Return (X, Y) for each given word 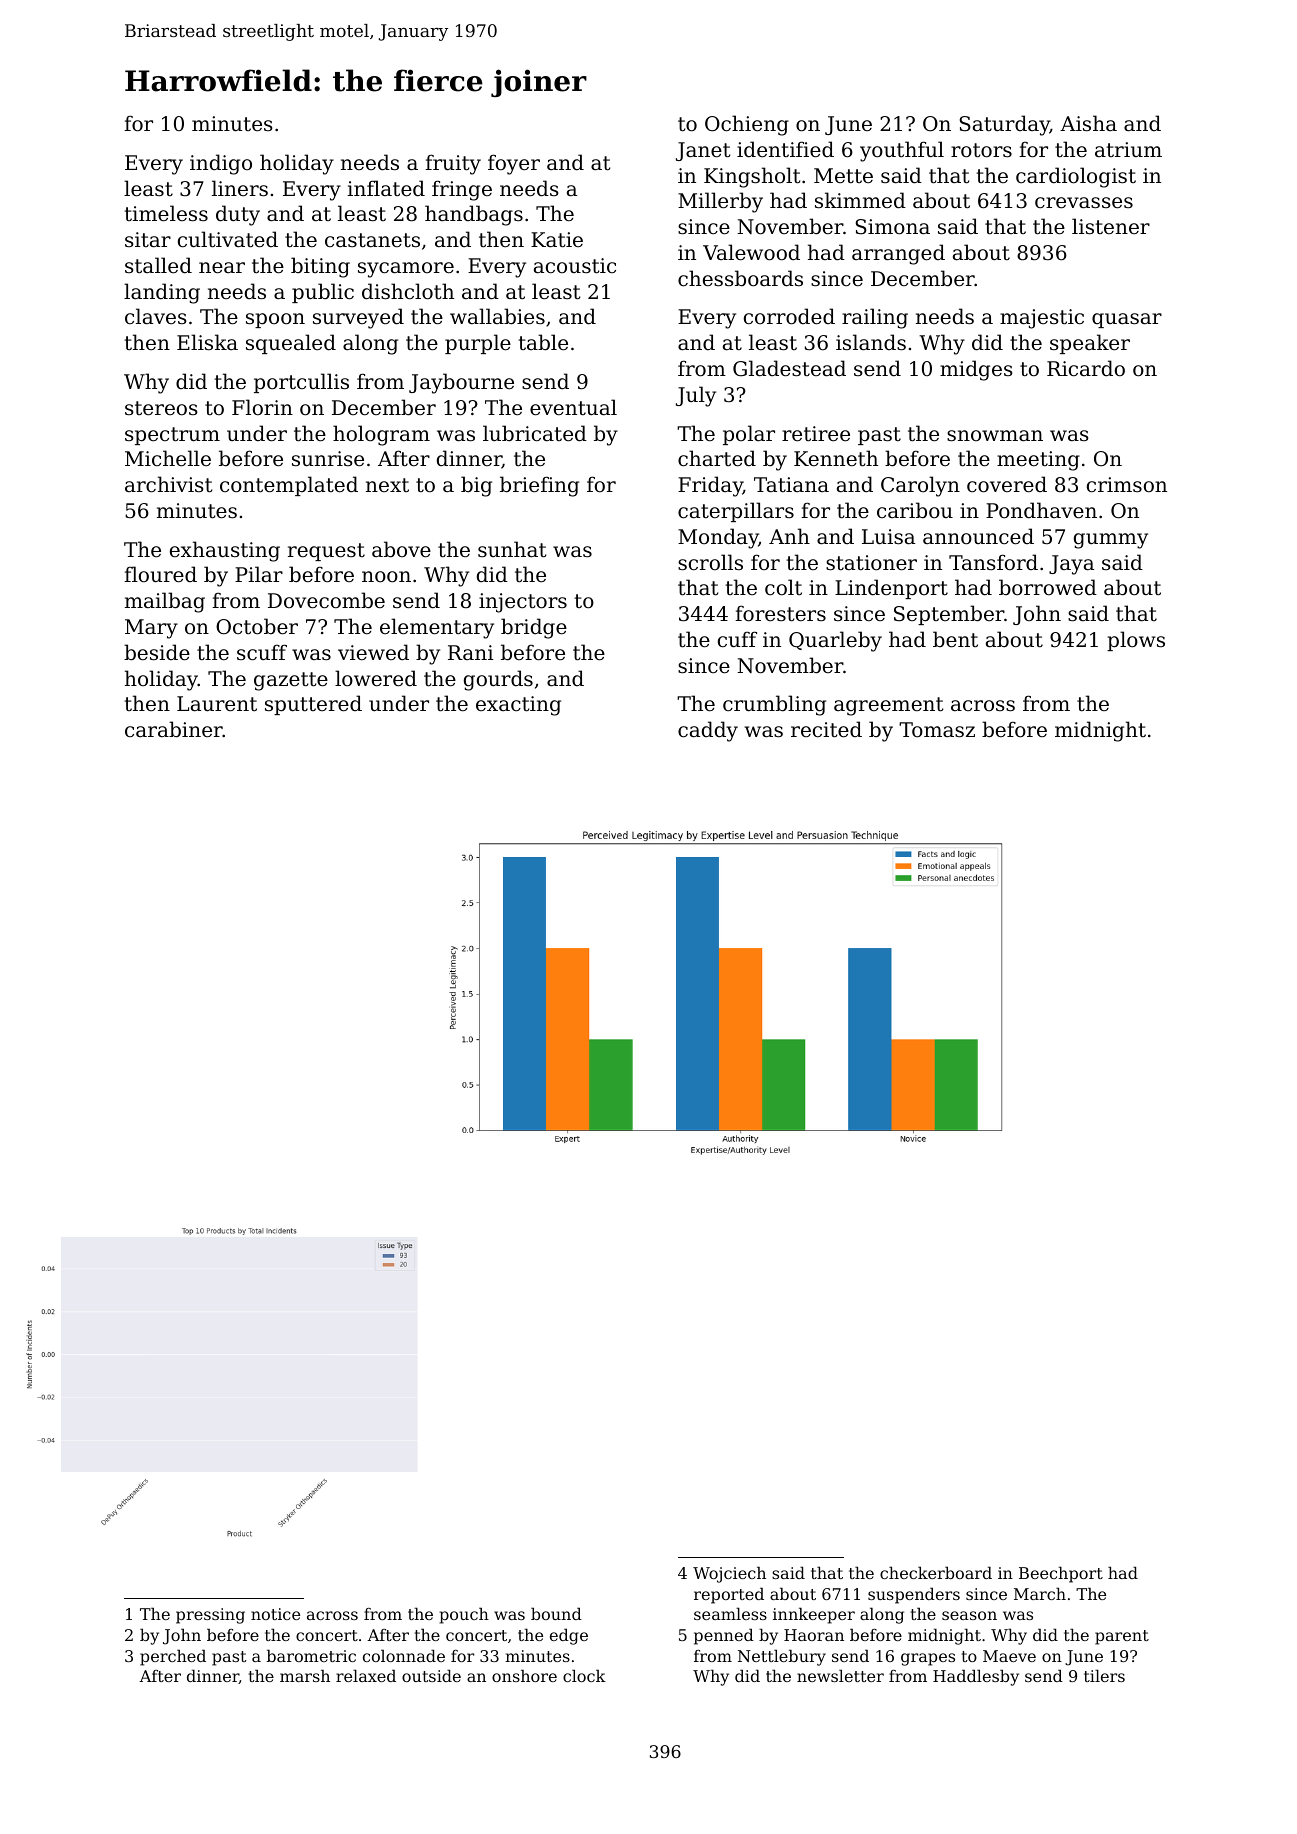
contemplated (289, 486)
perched (173, 1657)
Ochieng (747, 125)
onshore (524, 1675)
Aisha (1088, 123)
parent (1122, 1637)
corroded (789, 316)
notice (275, 1614)
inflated (386, 188)
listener (1111, 226)
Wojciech (729, 1574)
